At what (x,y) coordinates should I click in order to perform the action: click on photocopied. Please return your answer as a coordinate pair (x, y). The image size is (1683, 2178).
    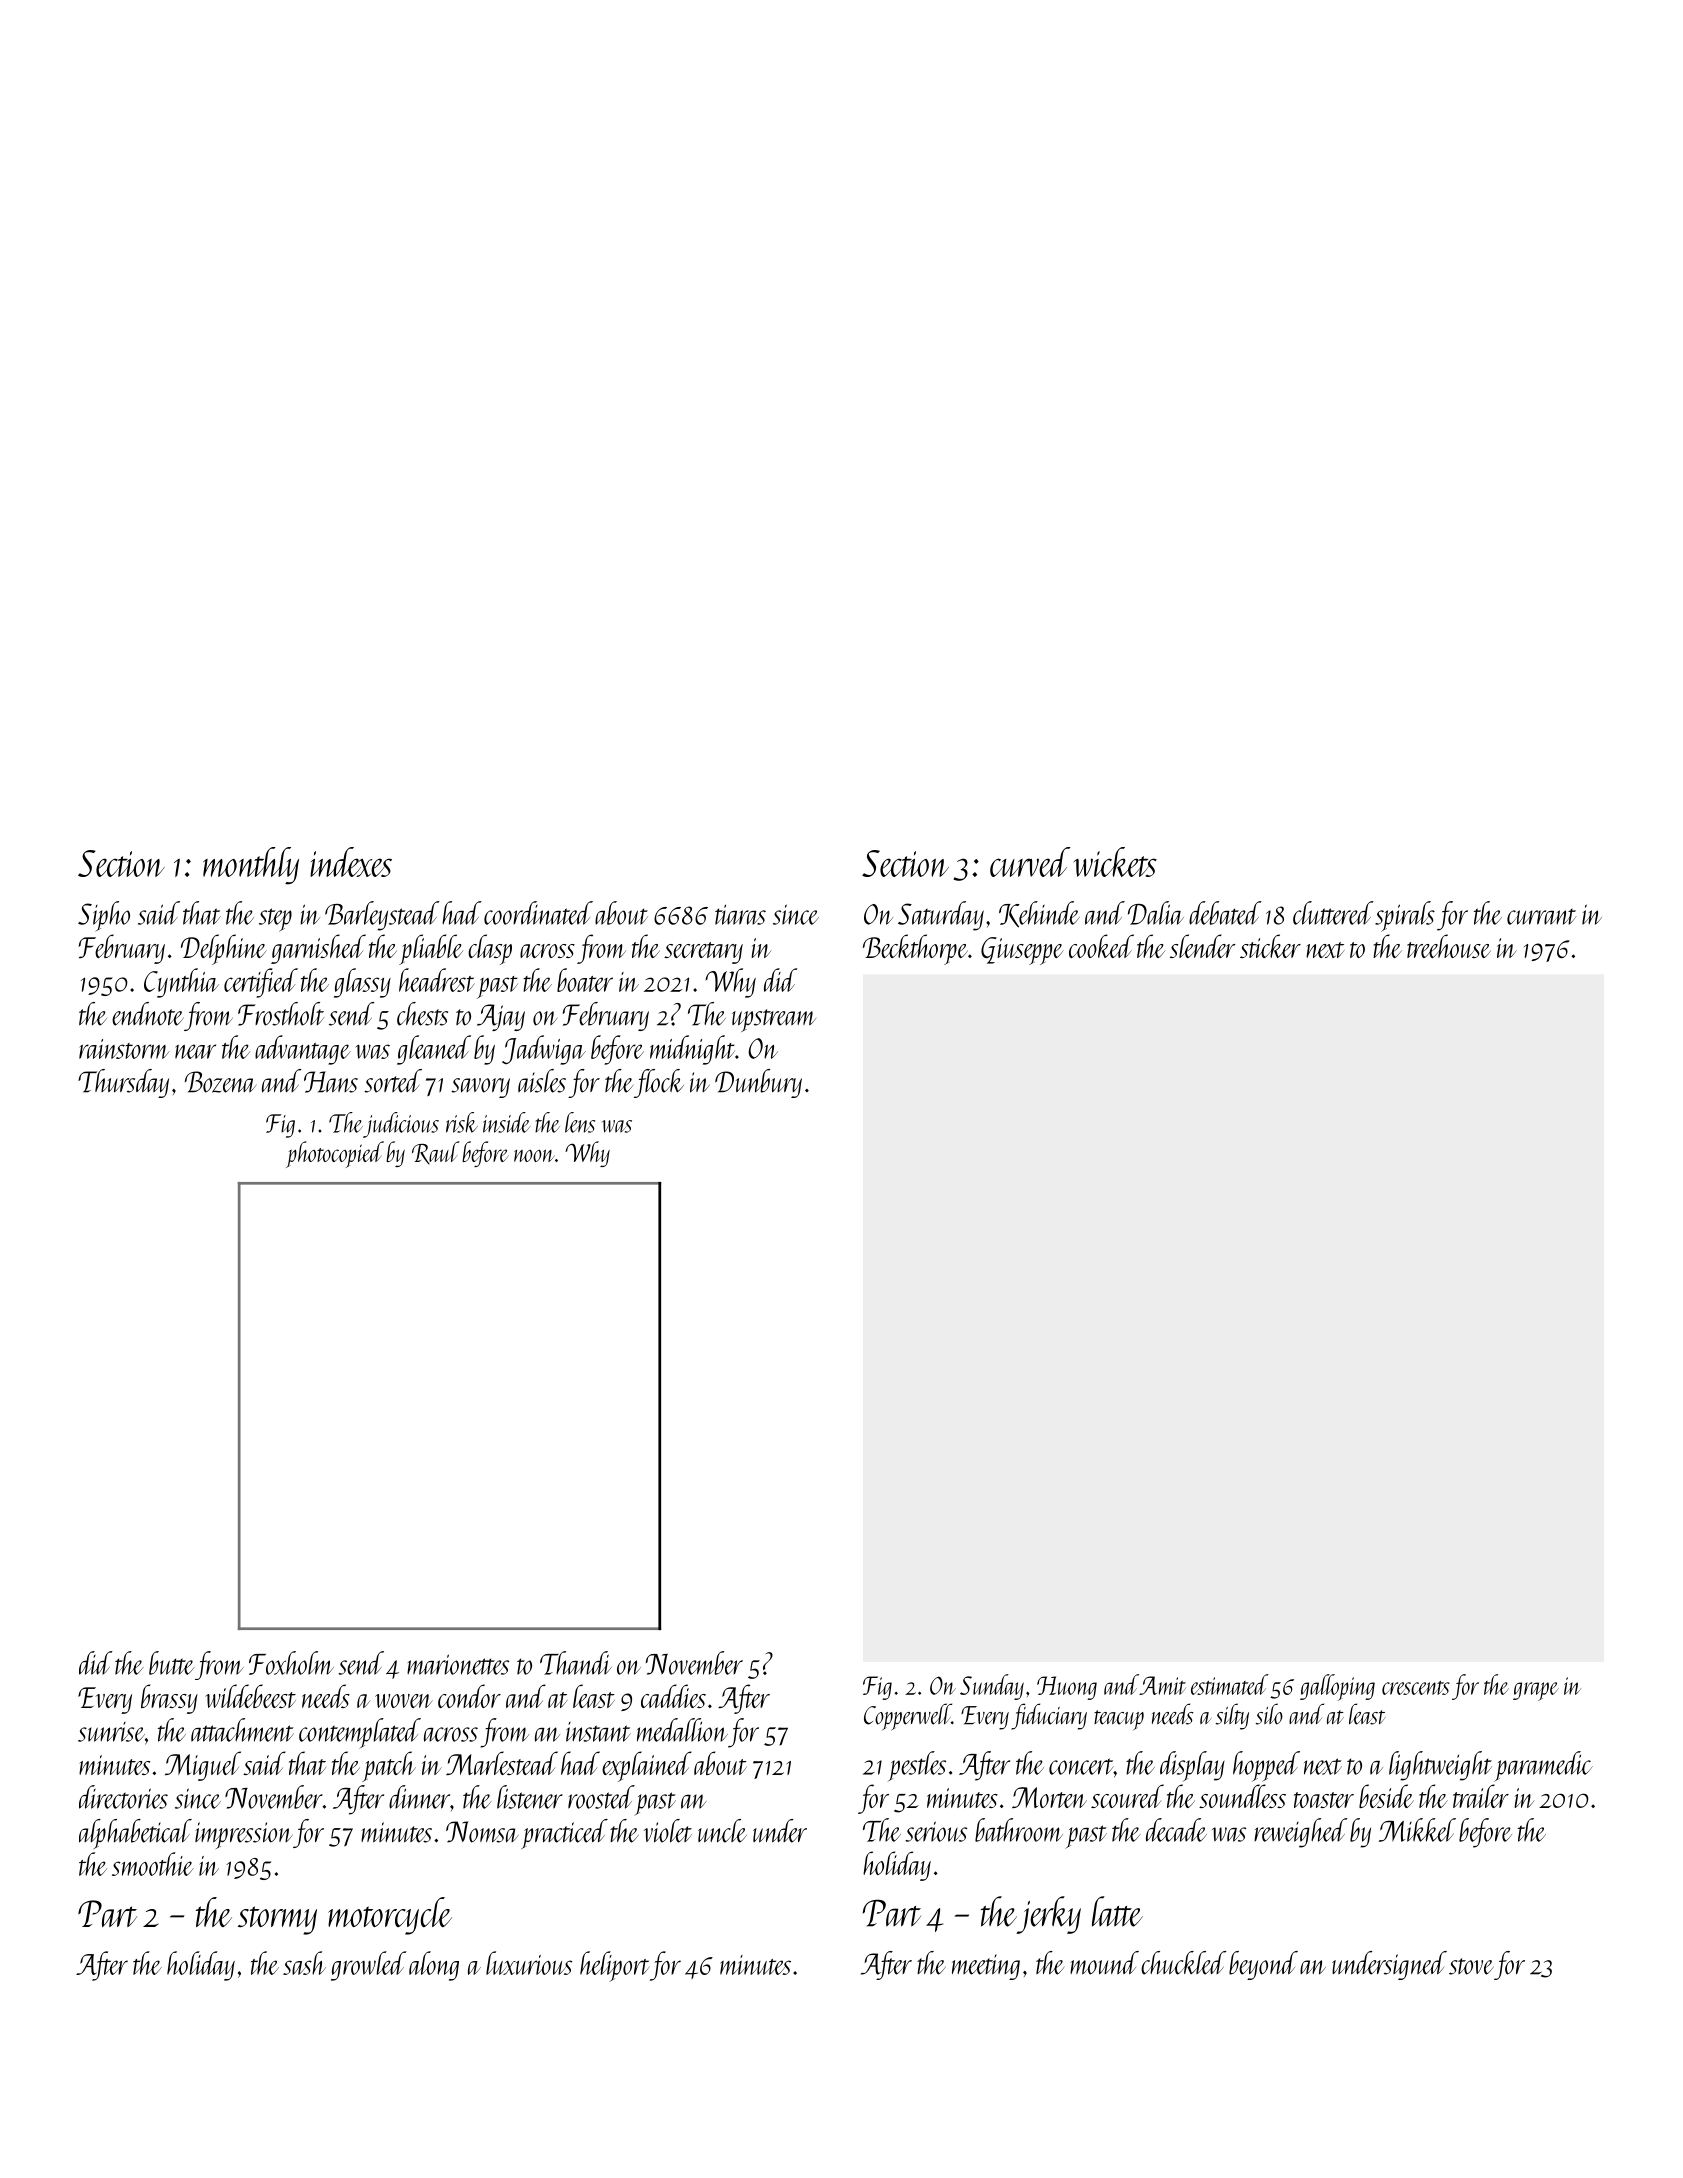
    Looking at the image, I should click on (335, 1154).
